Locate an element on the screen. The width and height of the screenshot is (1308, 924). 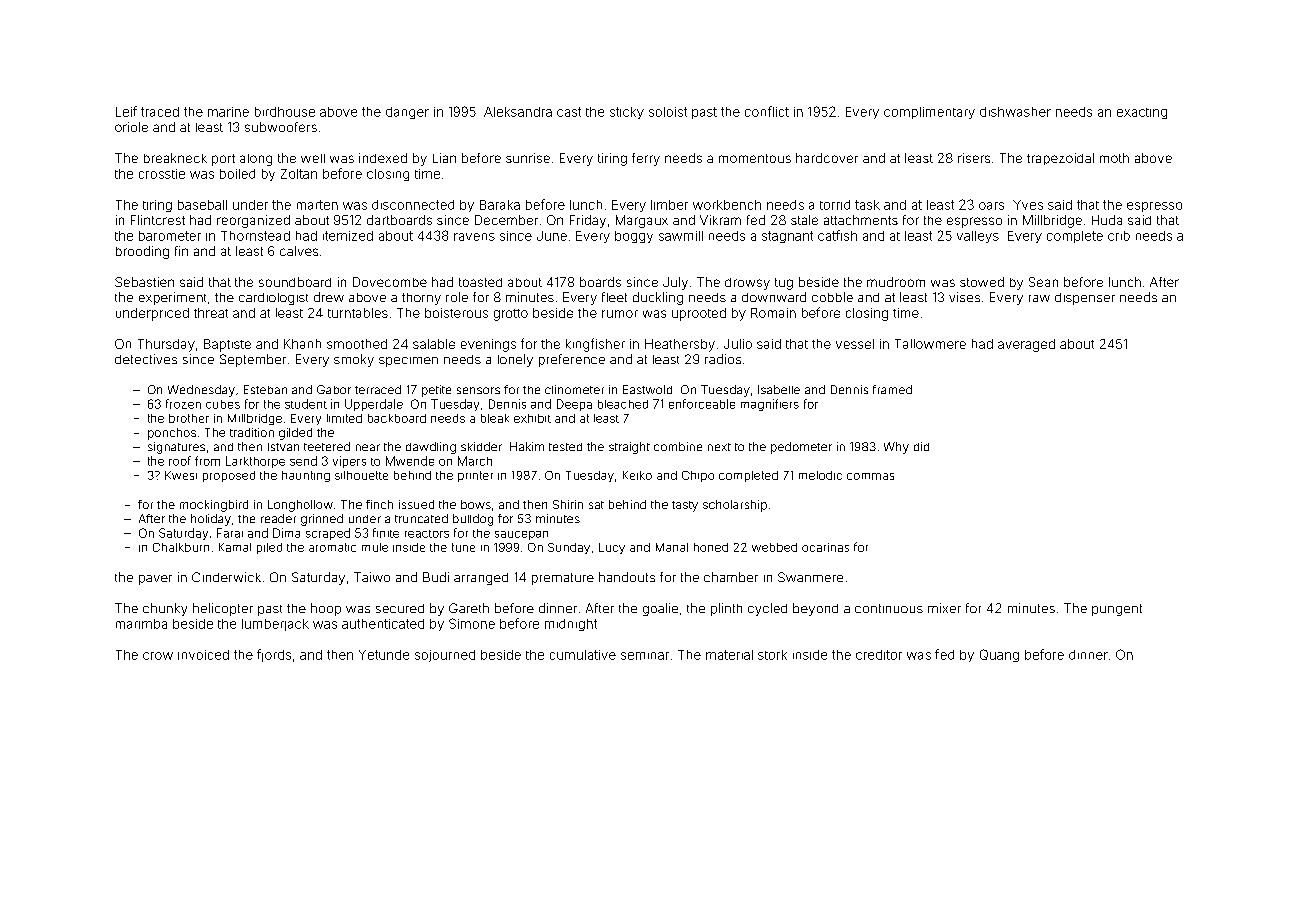
Heathersby is located at coordinates (680, 345).
